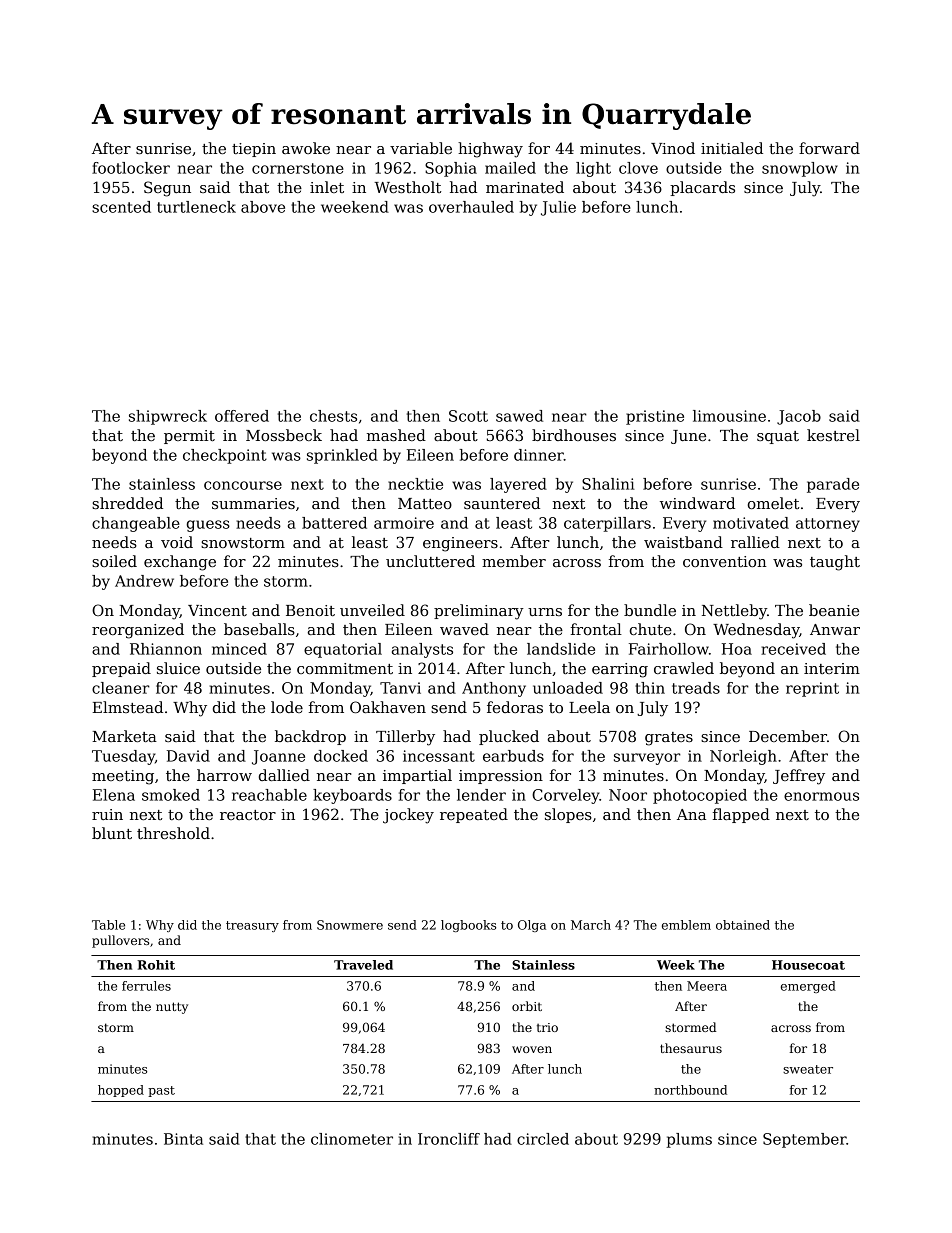  Describe the element at coordinates (591, 925) in the screenshot. I see `March` at that location.
